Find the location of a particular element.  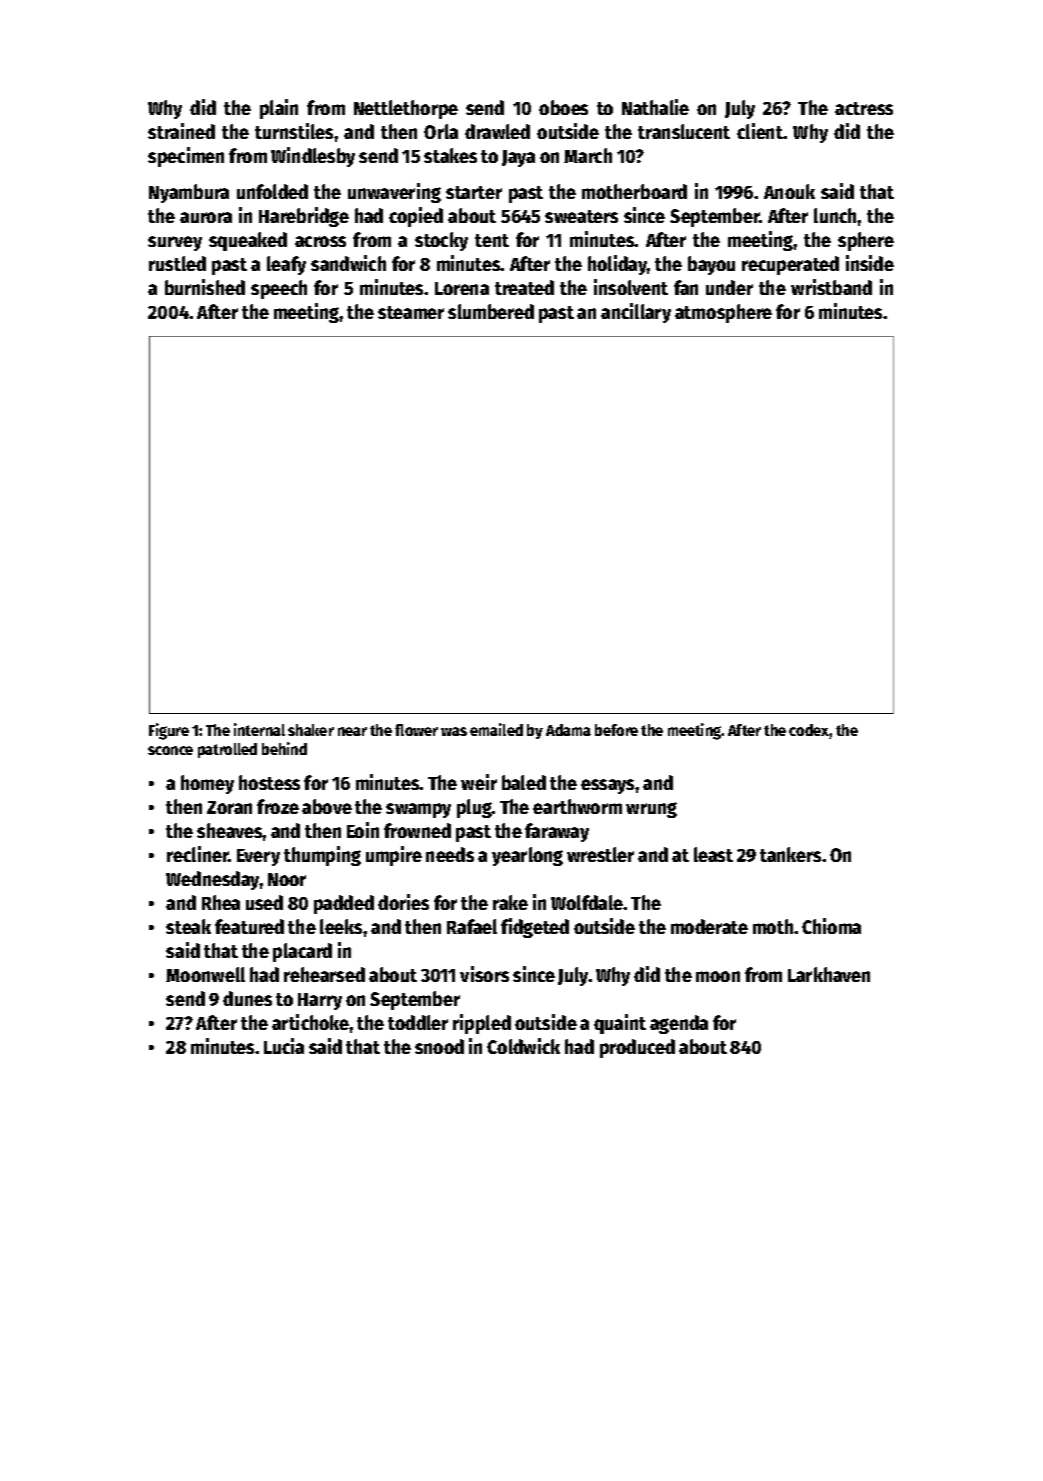

ancillary is located at coordinates (636, 313).
